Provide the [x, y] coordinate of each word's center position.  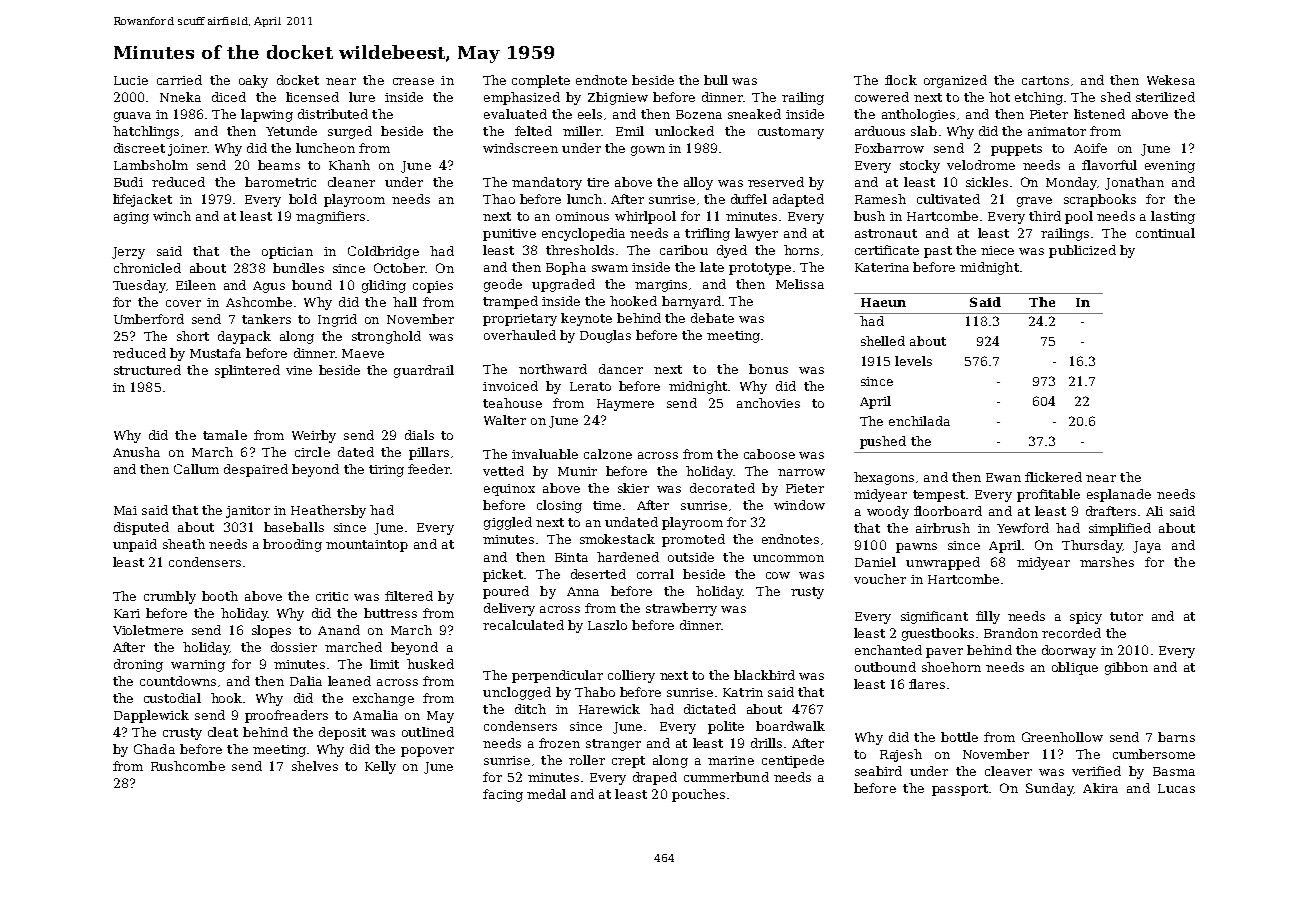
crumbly [170, 597]
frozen [559, 743]
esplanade [1119, 495]
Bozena [699, 114]
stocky [920, 166]
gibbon [1126, 668]
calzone [608, 454]
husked [430, 664]
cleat [223, 732]
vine [299, 370]
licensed [312, 97]
